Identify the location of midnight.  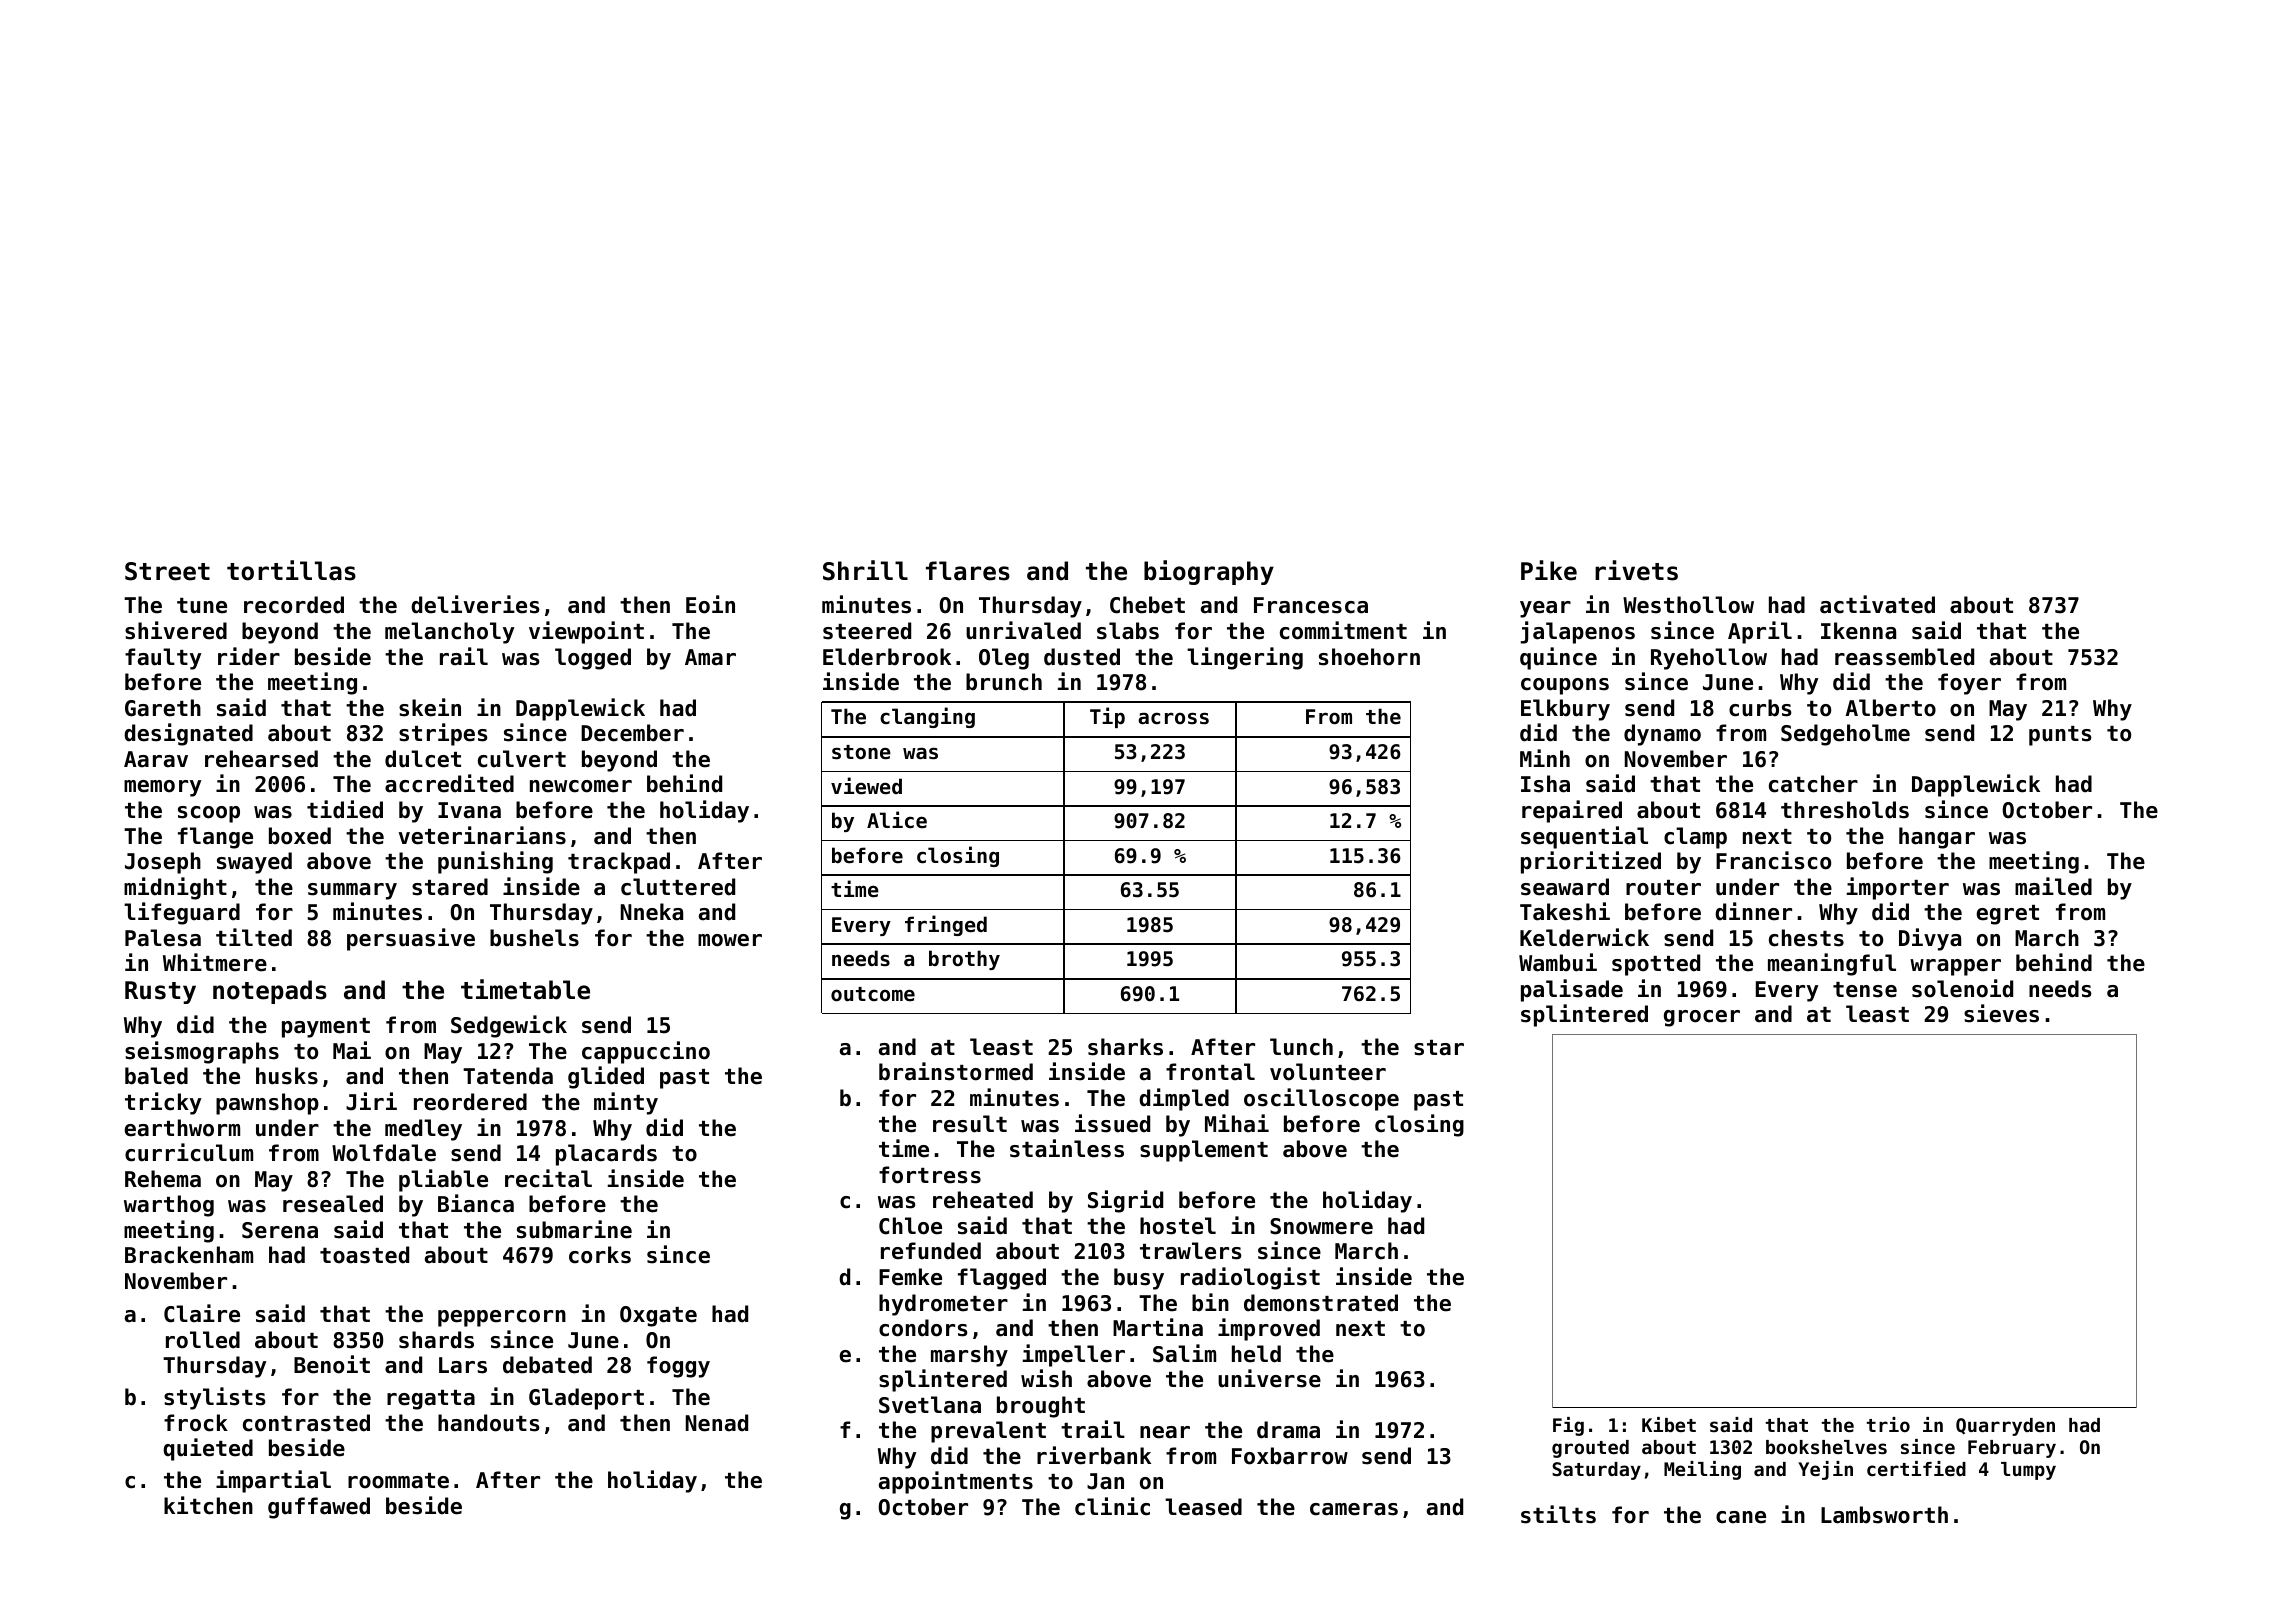
(175, 888).
